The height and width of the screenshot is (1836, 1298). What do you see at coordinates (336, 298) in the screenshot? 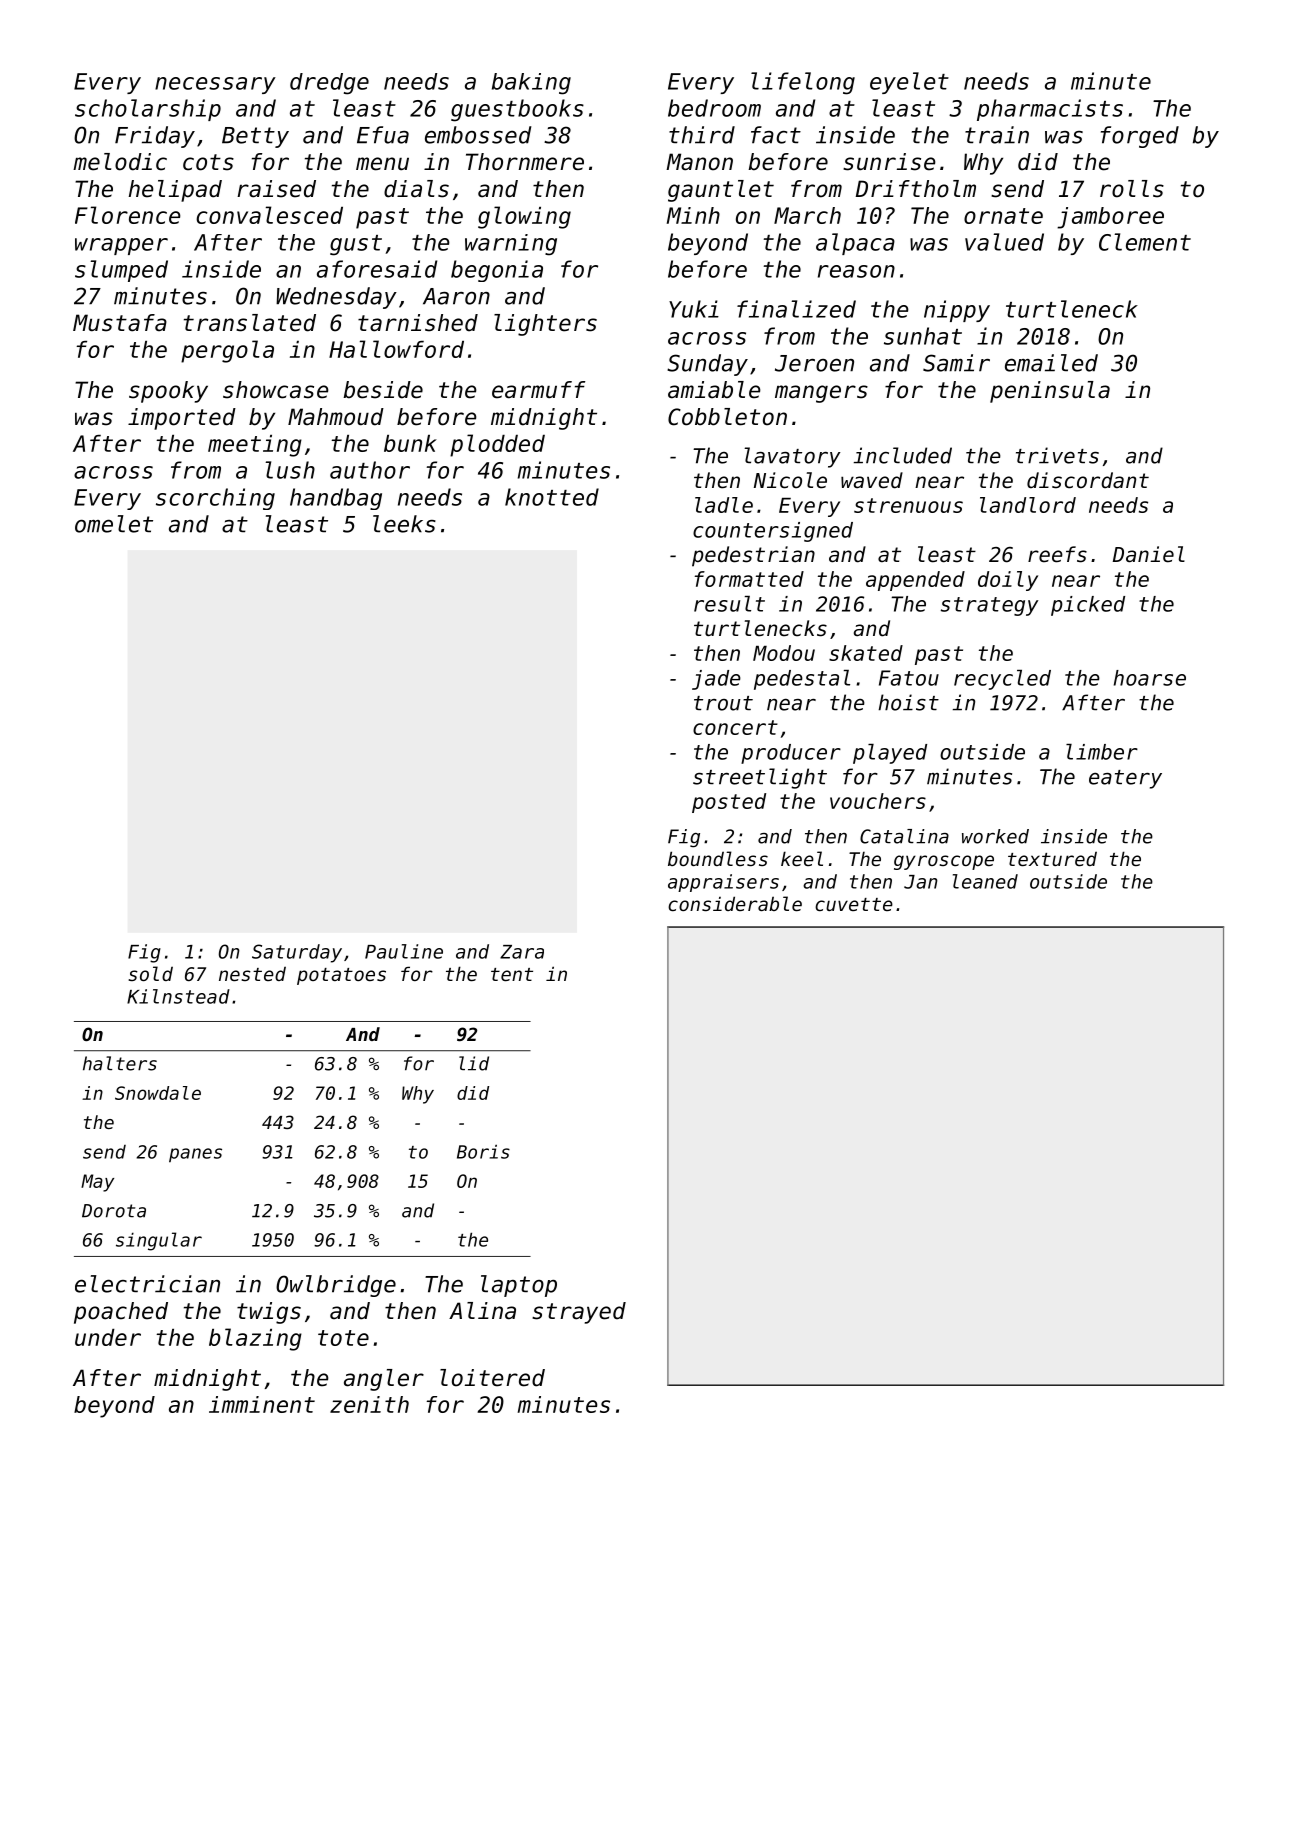
I see `Wednesday` at bounding box center [336, 298].
